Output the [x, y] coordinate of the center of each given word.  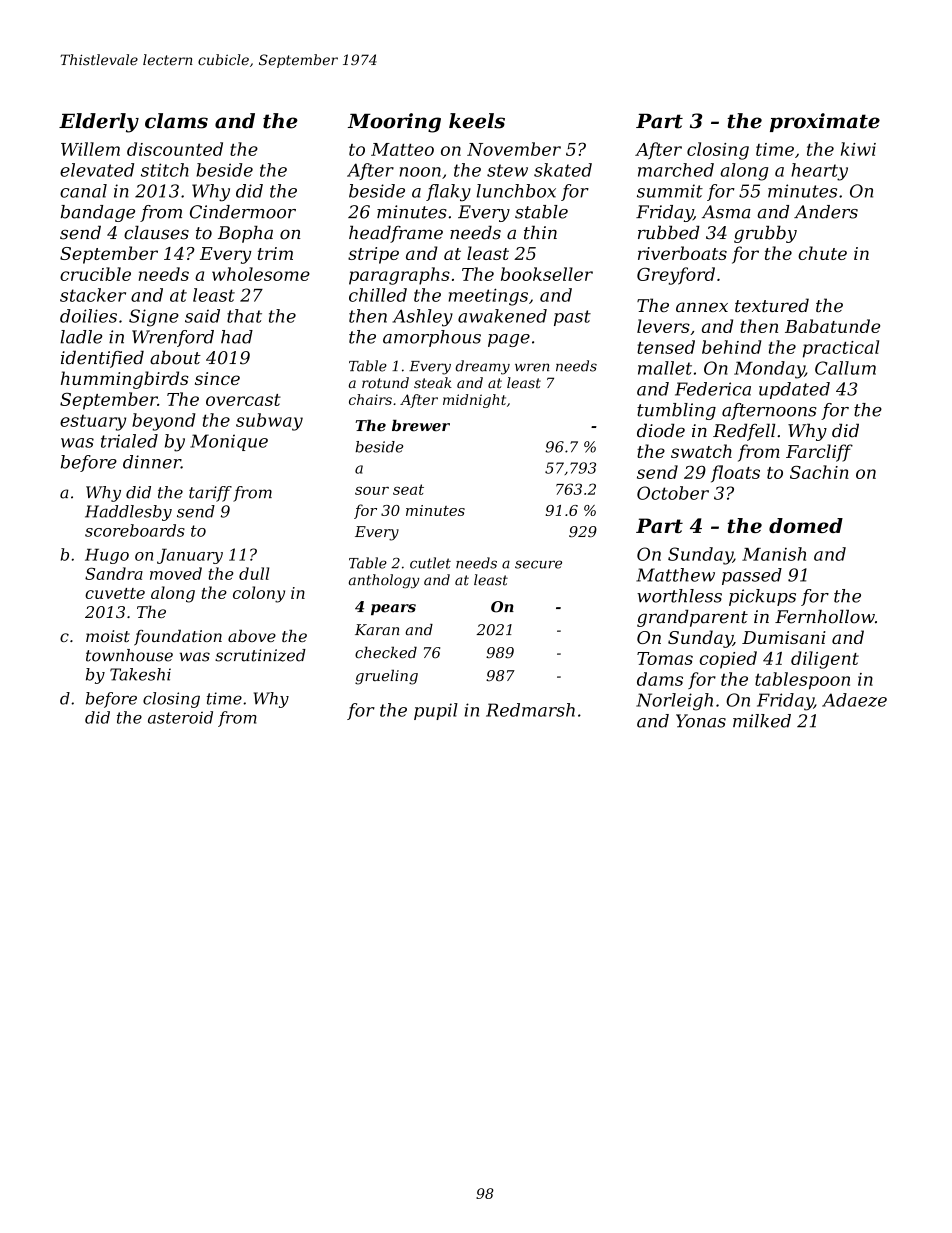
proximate [825, 122]
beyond [164, 422]
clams [176, 121]
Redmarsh [530, 710]
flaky [448, 193]
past [572, 318]
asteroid [180, 717]
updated [794, 390]
